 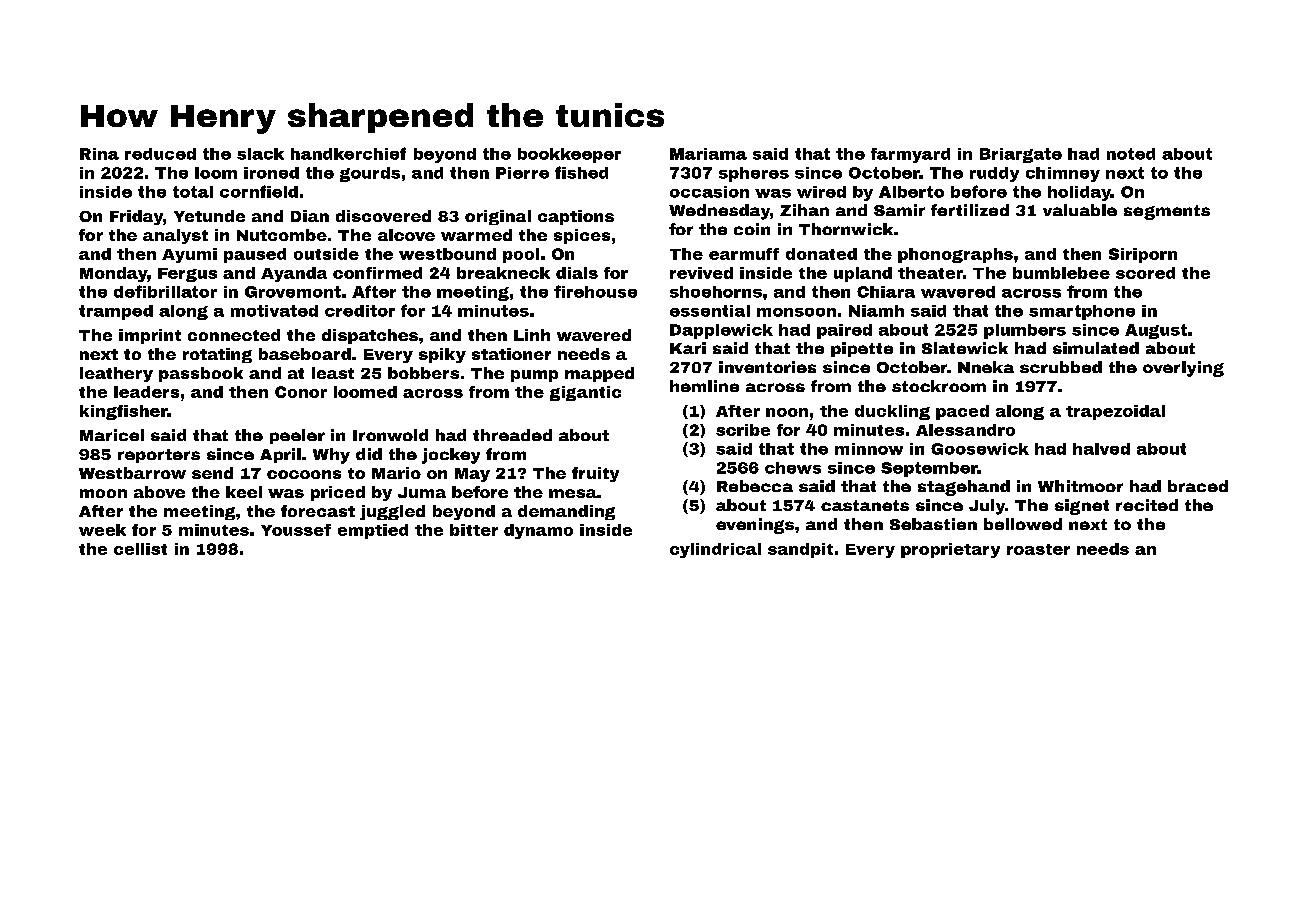 I want to click on Alberto, so click(x=911, y=192).
